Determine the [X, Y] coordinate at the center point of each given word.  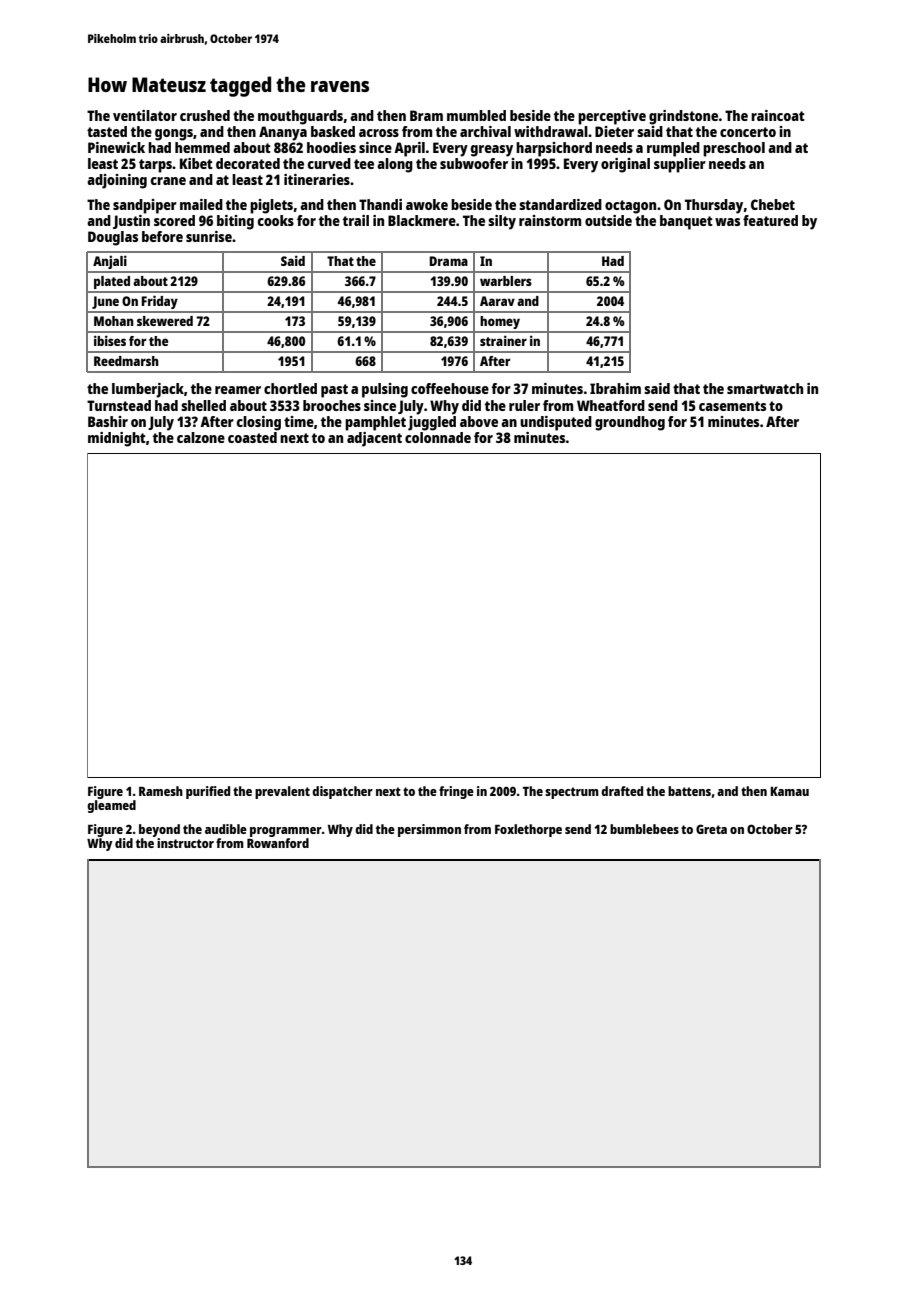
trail [356, 220]
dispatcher [342, 792]
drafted [622, 791]
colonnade [438, 437]
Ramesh [161, 791]
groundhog [630, 423]
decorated [248, 163]
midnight [117, 439]
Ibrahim [615, 388]
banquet [686, 222]
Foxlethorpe [528, 830]
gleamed [111, 806]
